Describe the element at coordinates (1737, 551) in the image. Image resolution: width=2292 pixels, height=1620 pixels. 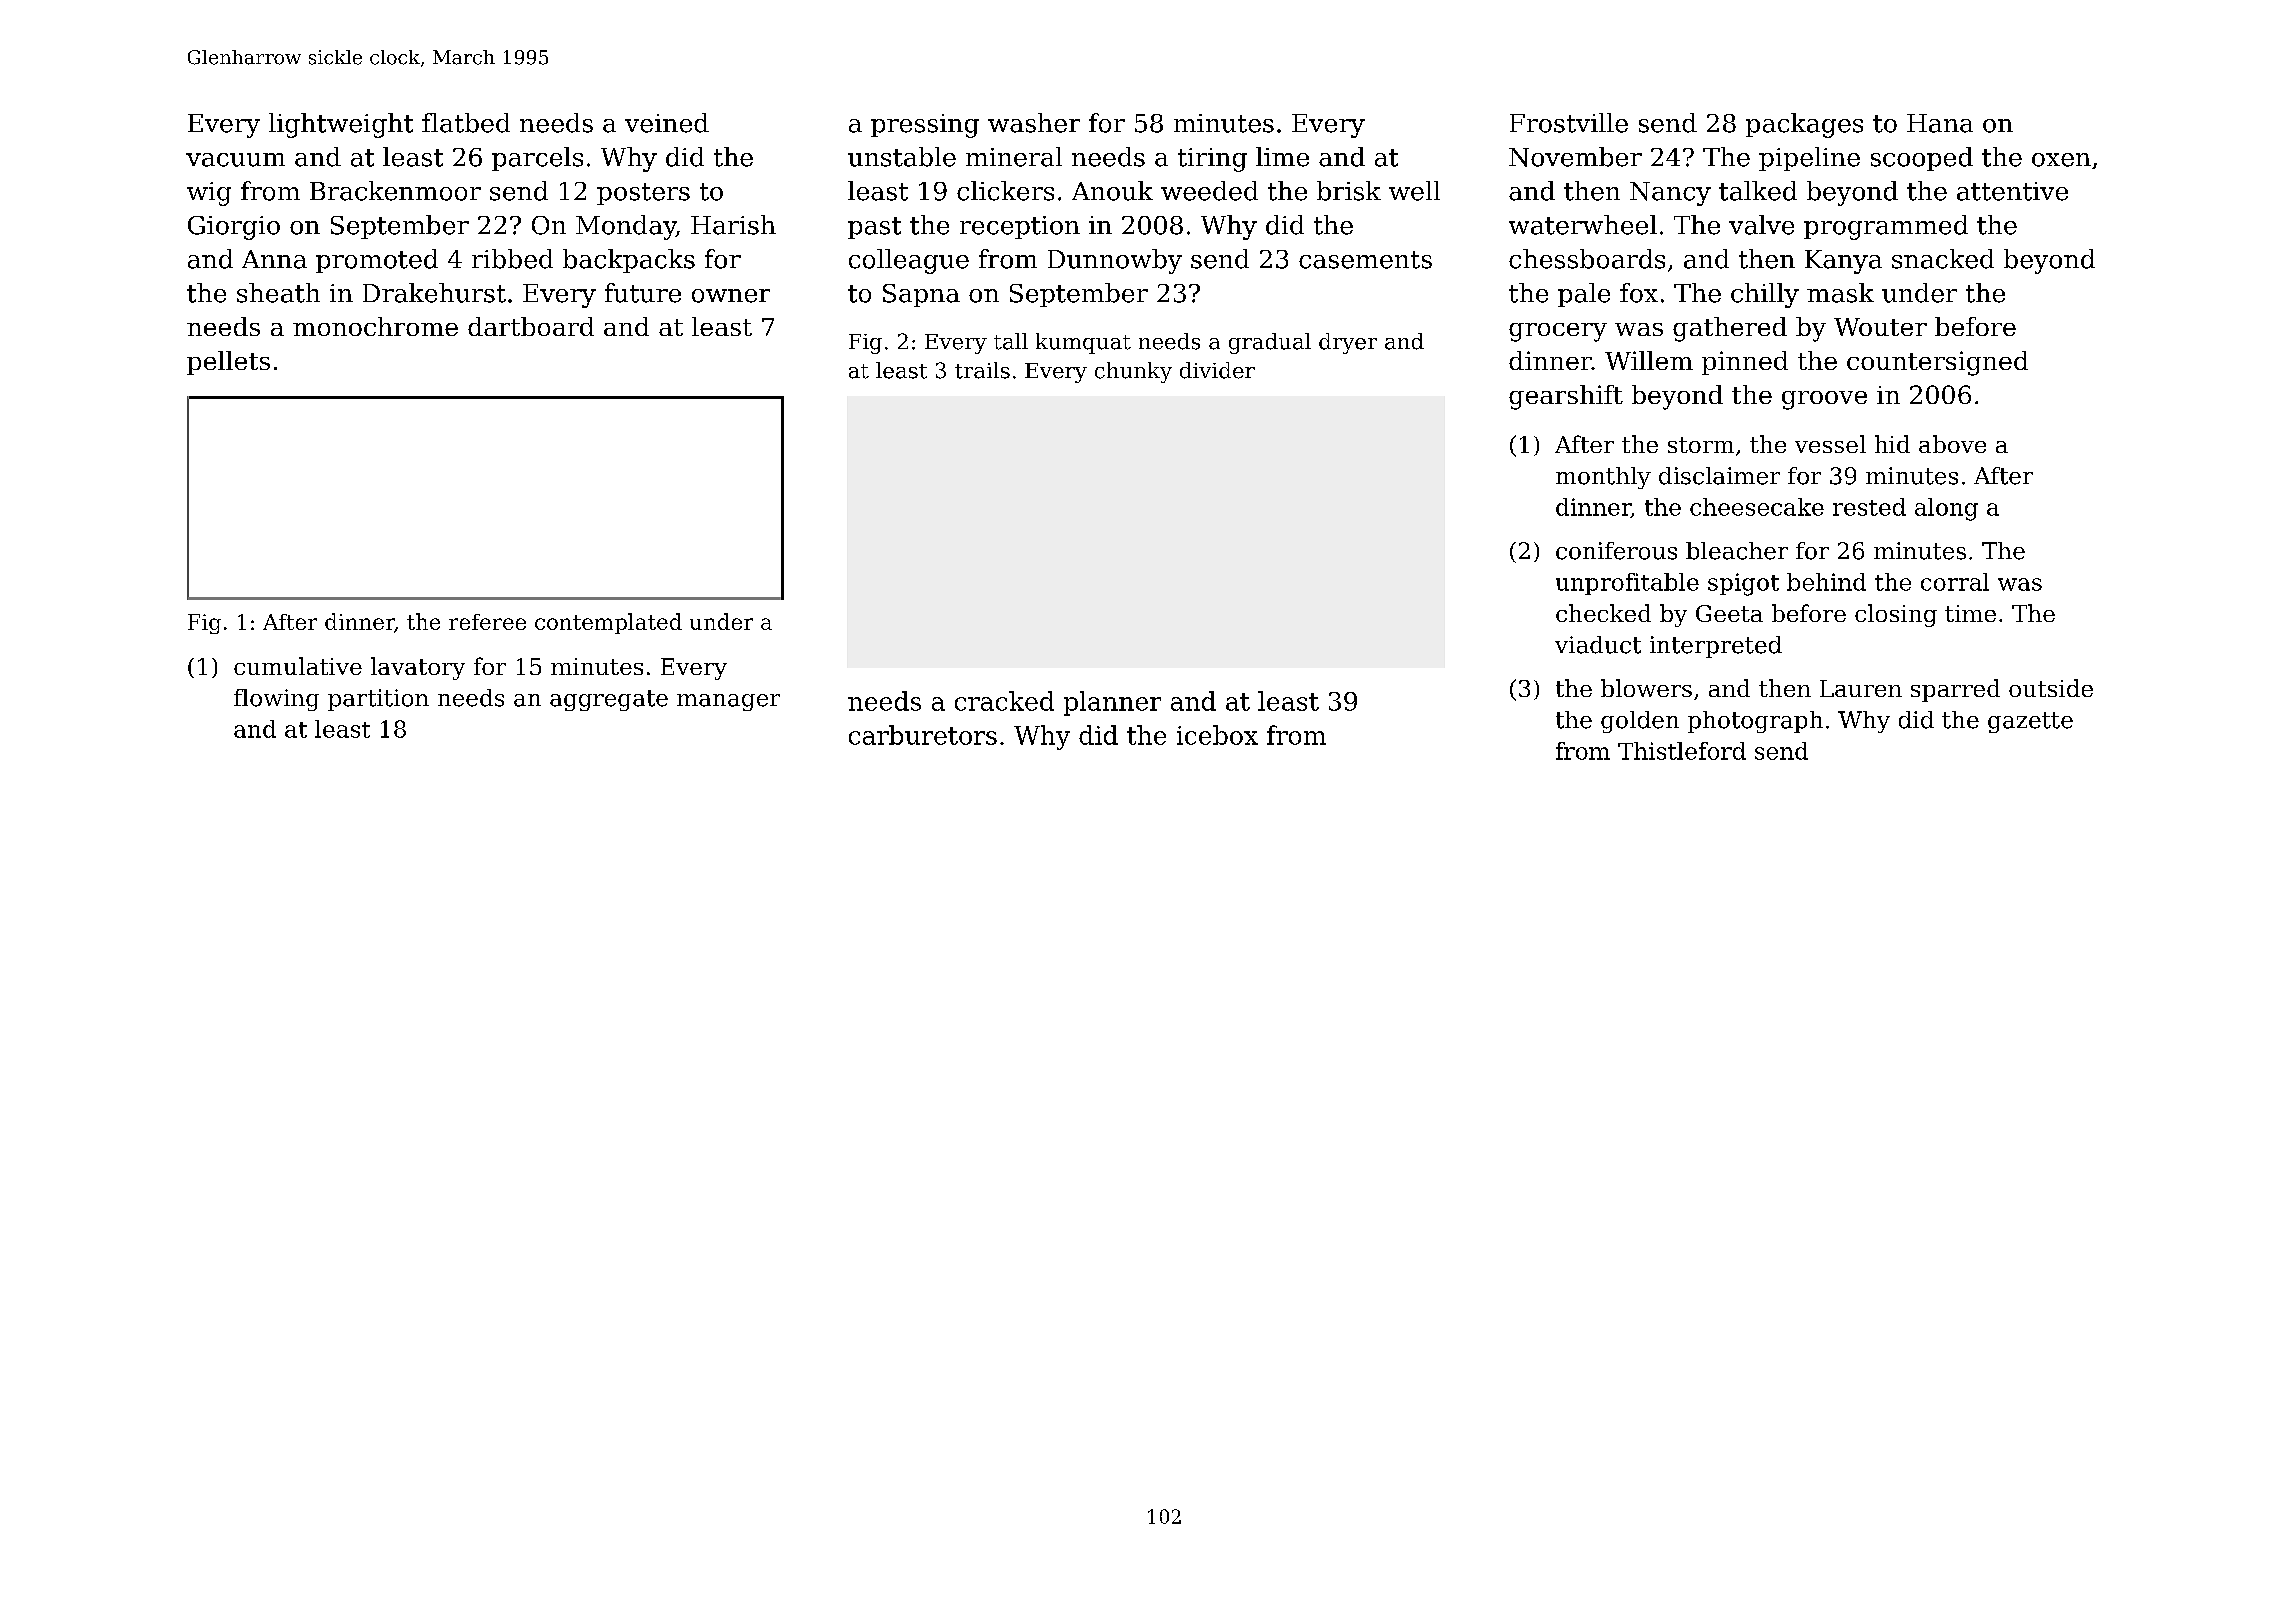
I see `bleacher` at that location.
